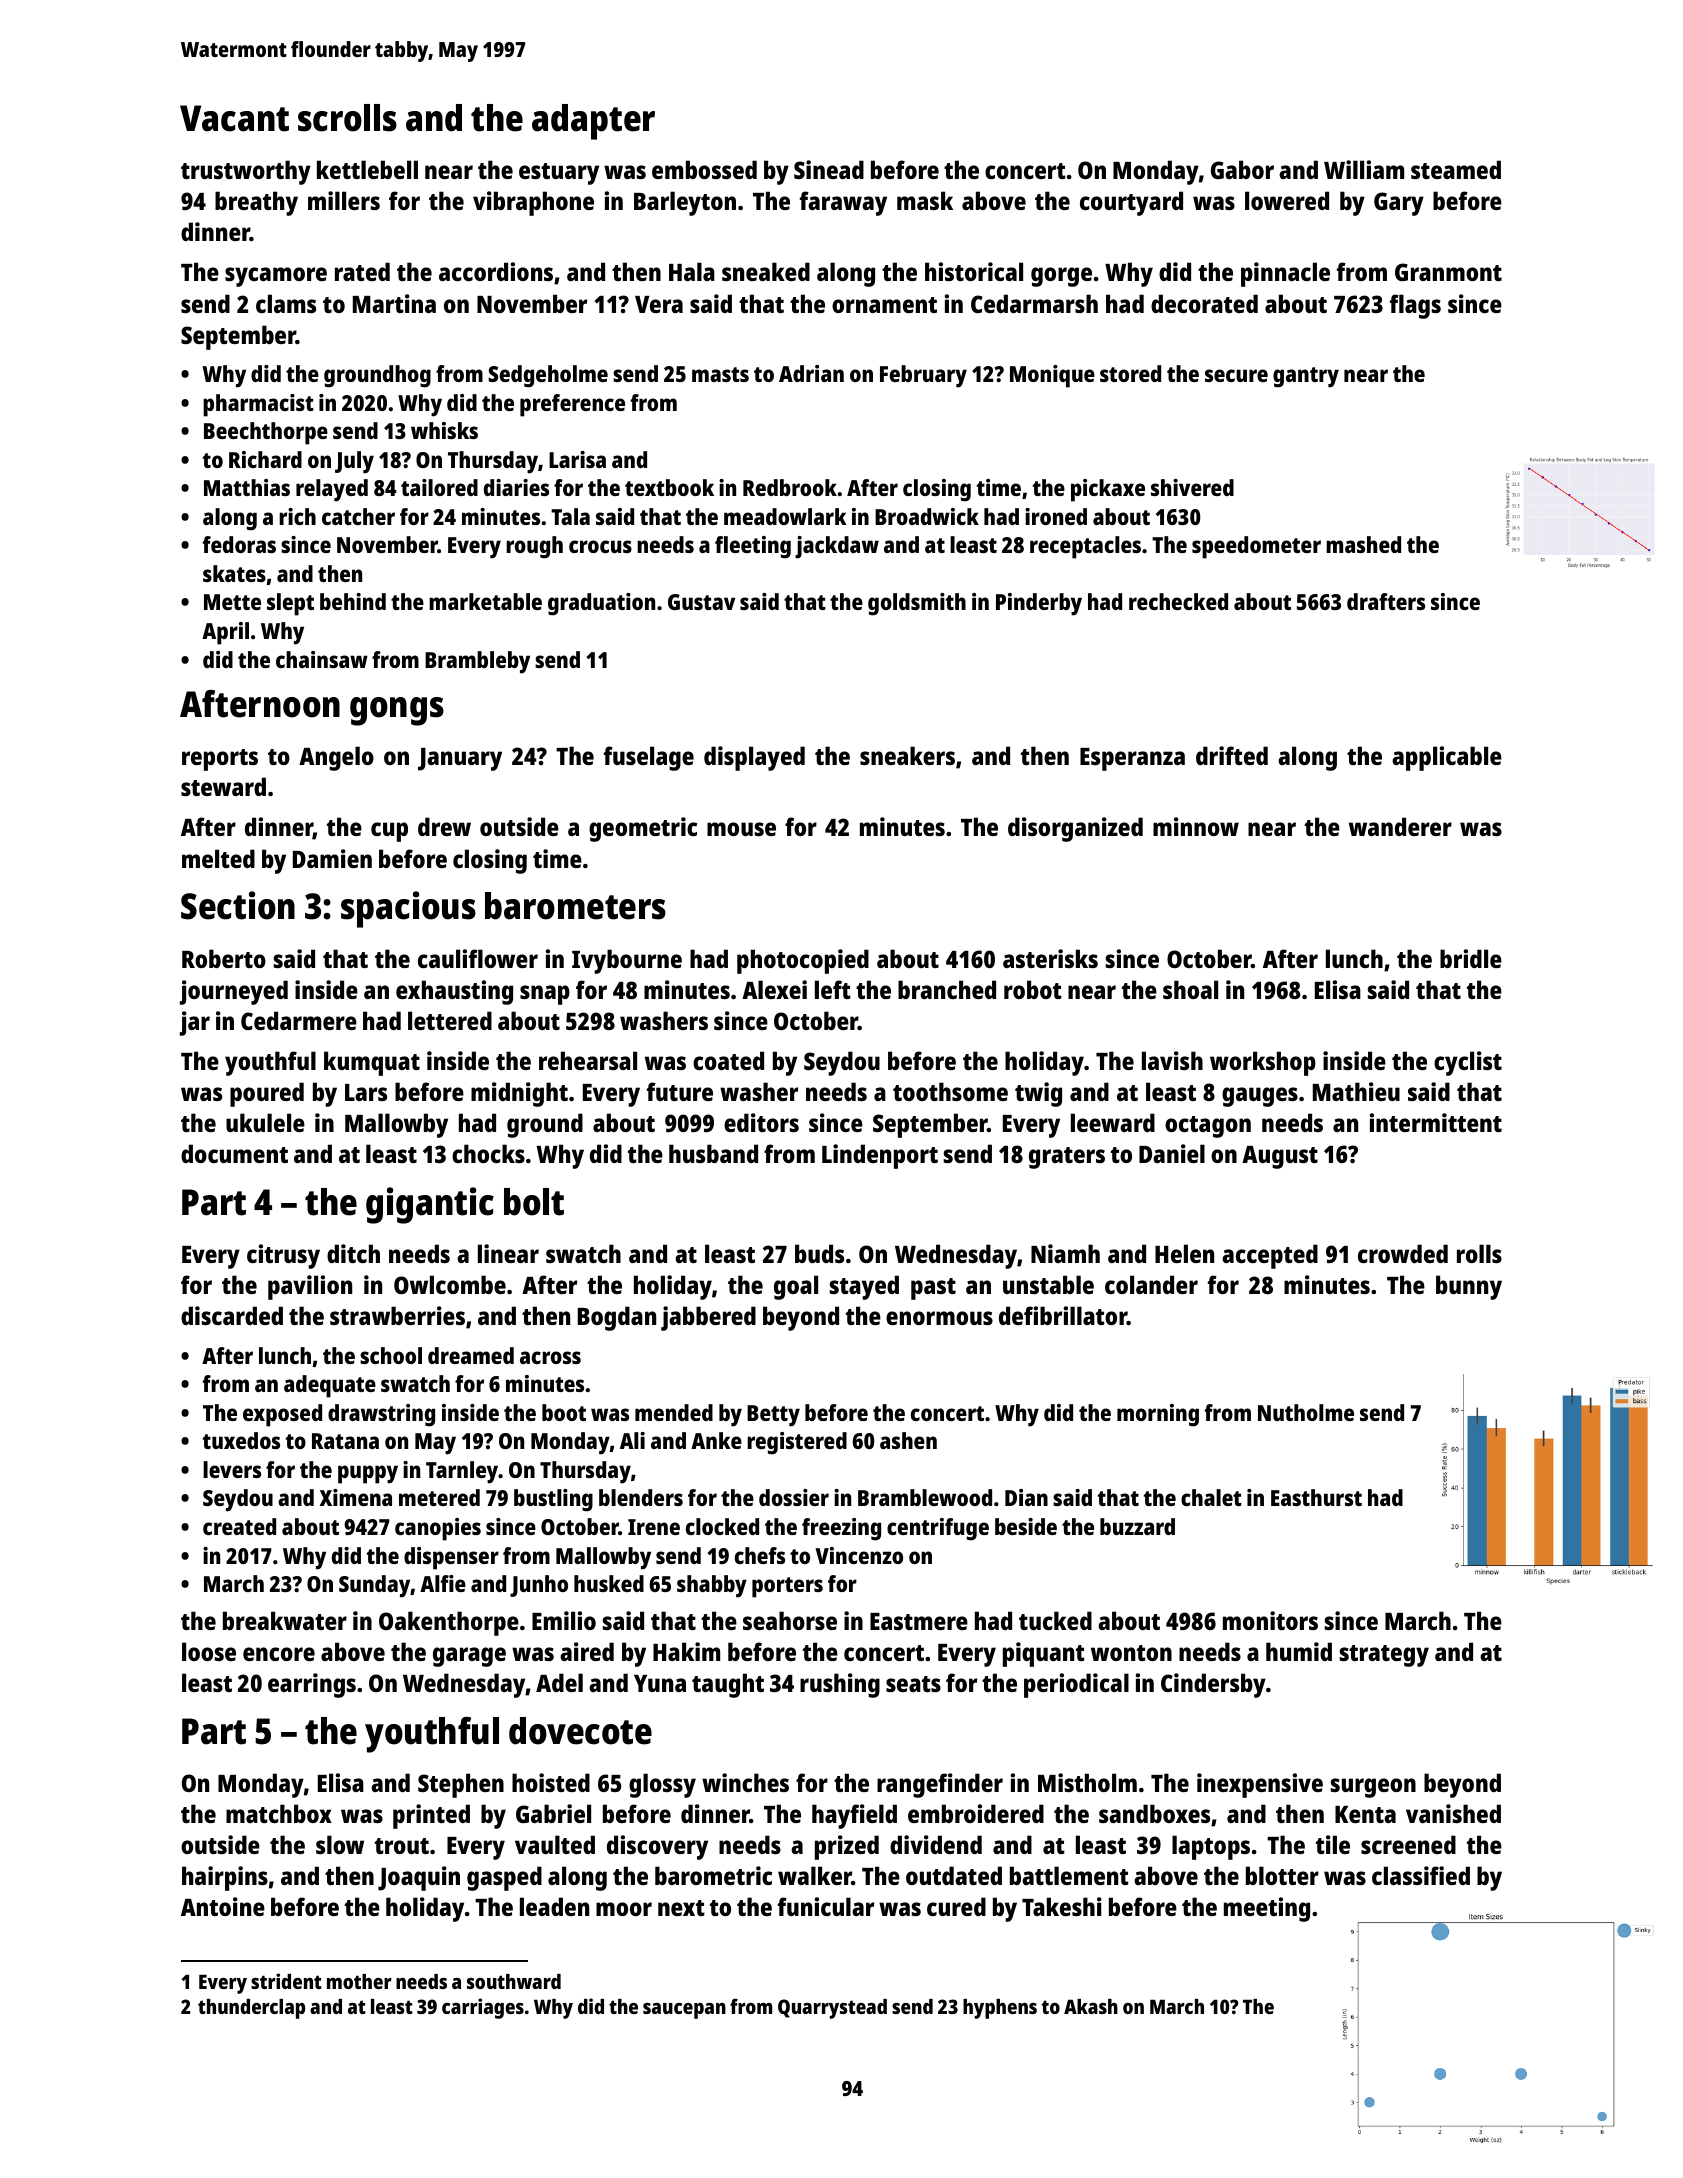  I want to click on embroidered, so click(976, 1813).
